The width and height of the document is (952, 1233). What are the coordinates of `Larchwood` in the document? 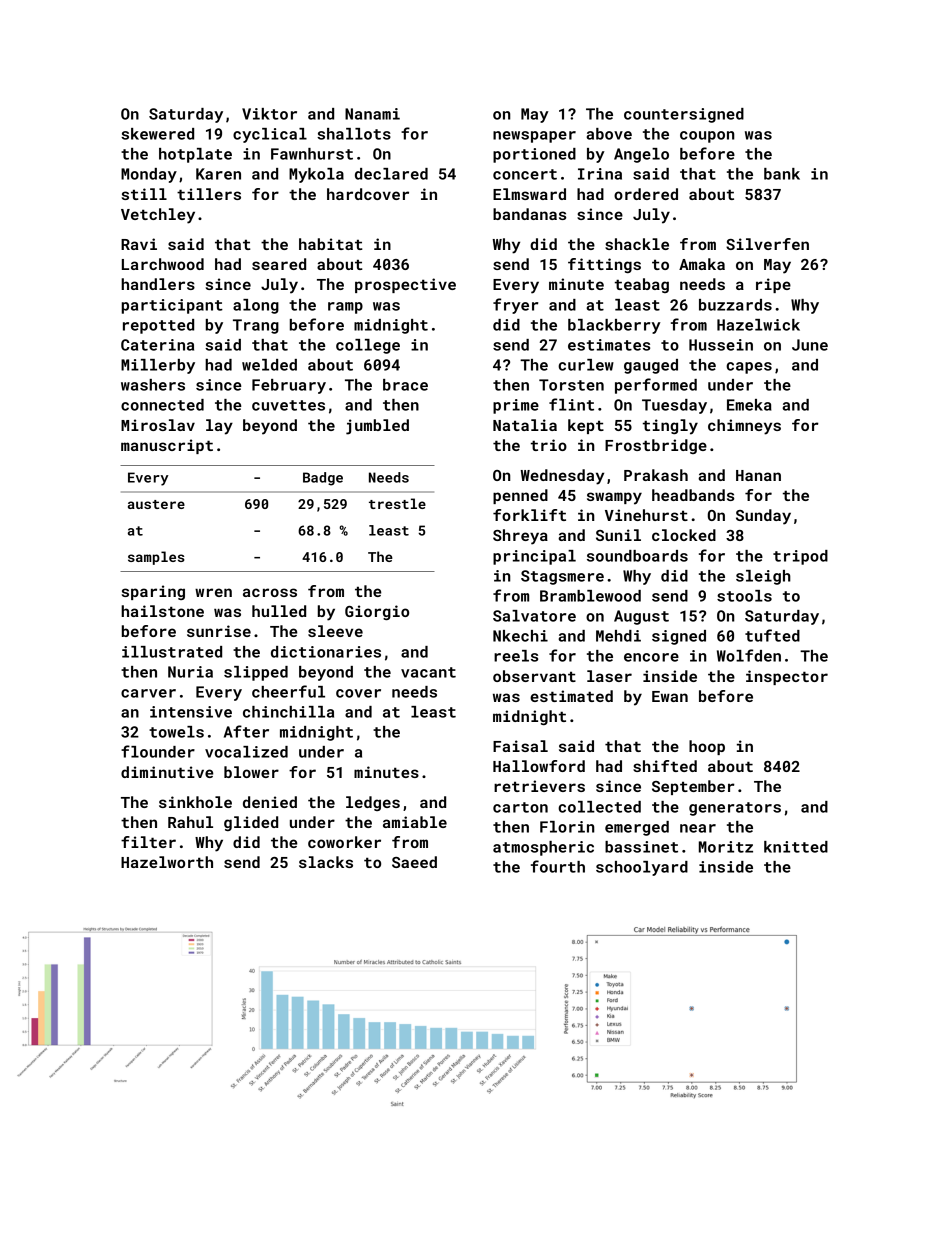 It's located at (163, 264).
